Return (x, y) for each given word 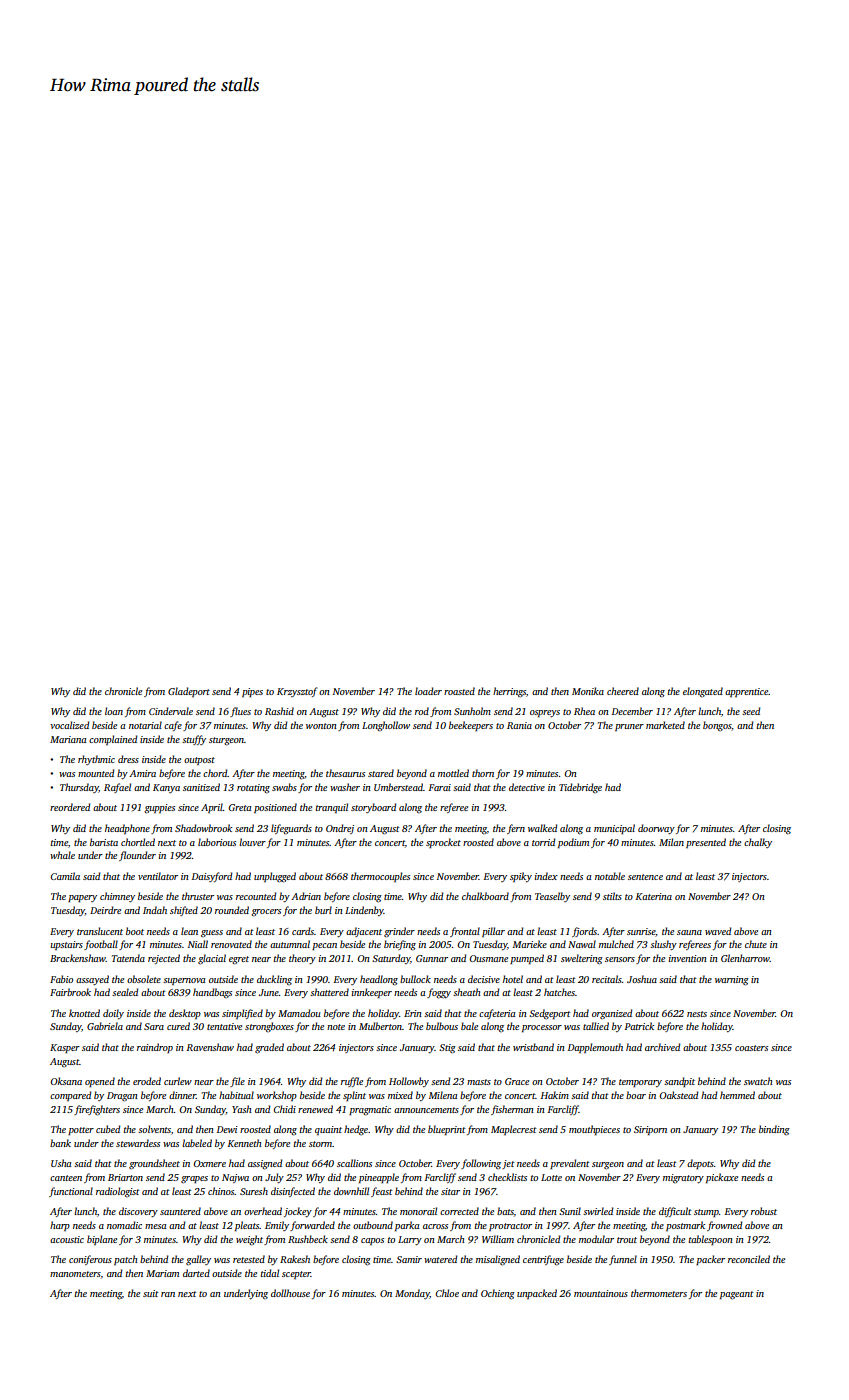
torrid (543, 842)
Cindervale (171, 711)
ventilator (158, 876)
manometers (75, 1274)
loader (428, 691)
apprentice (747, 692)
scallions (354, 1163)
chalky (758, 843)
